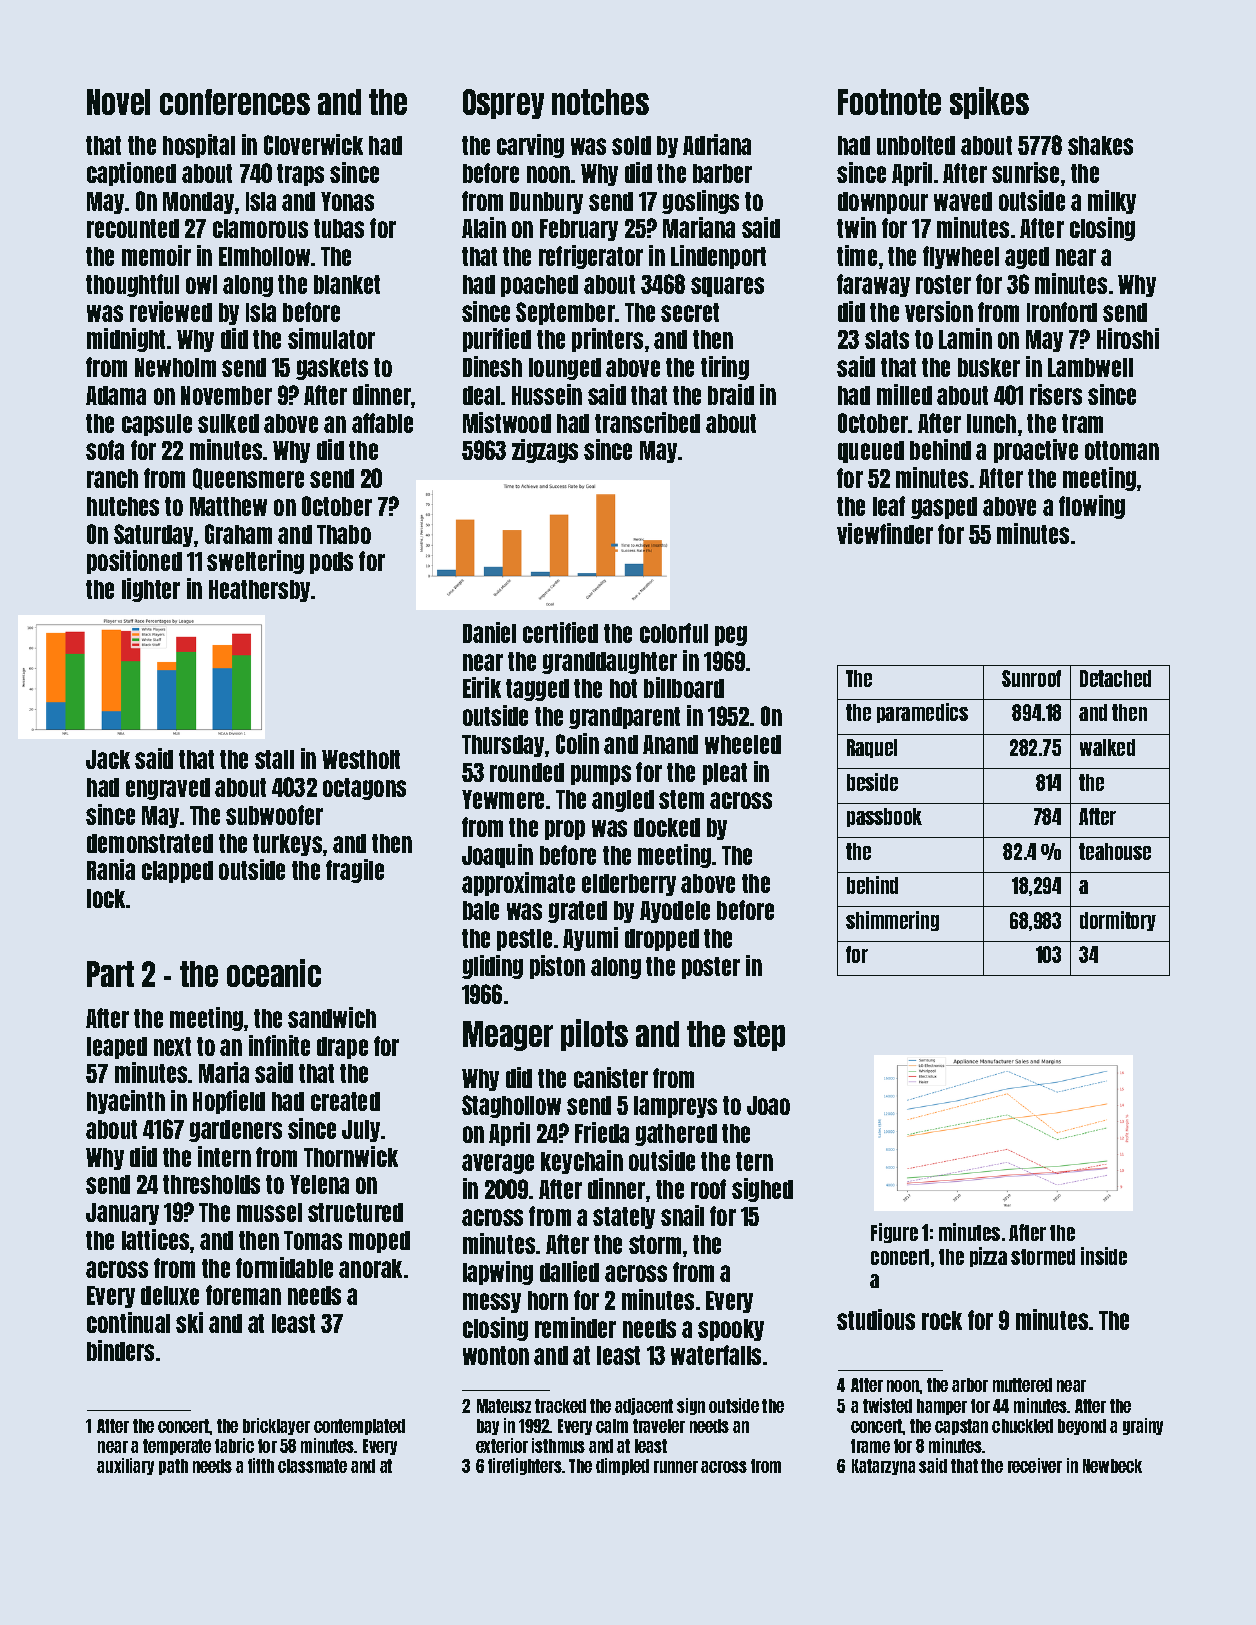 The height and width of the document is (1625, 1256). I want to click on inside, so click(1104, 1256).
